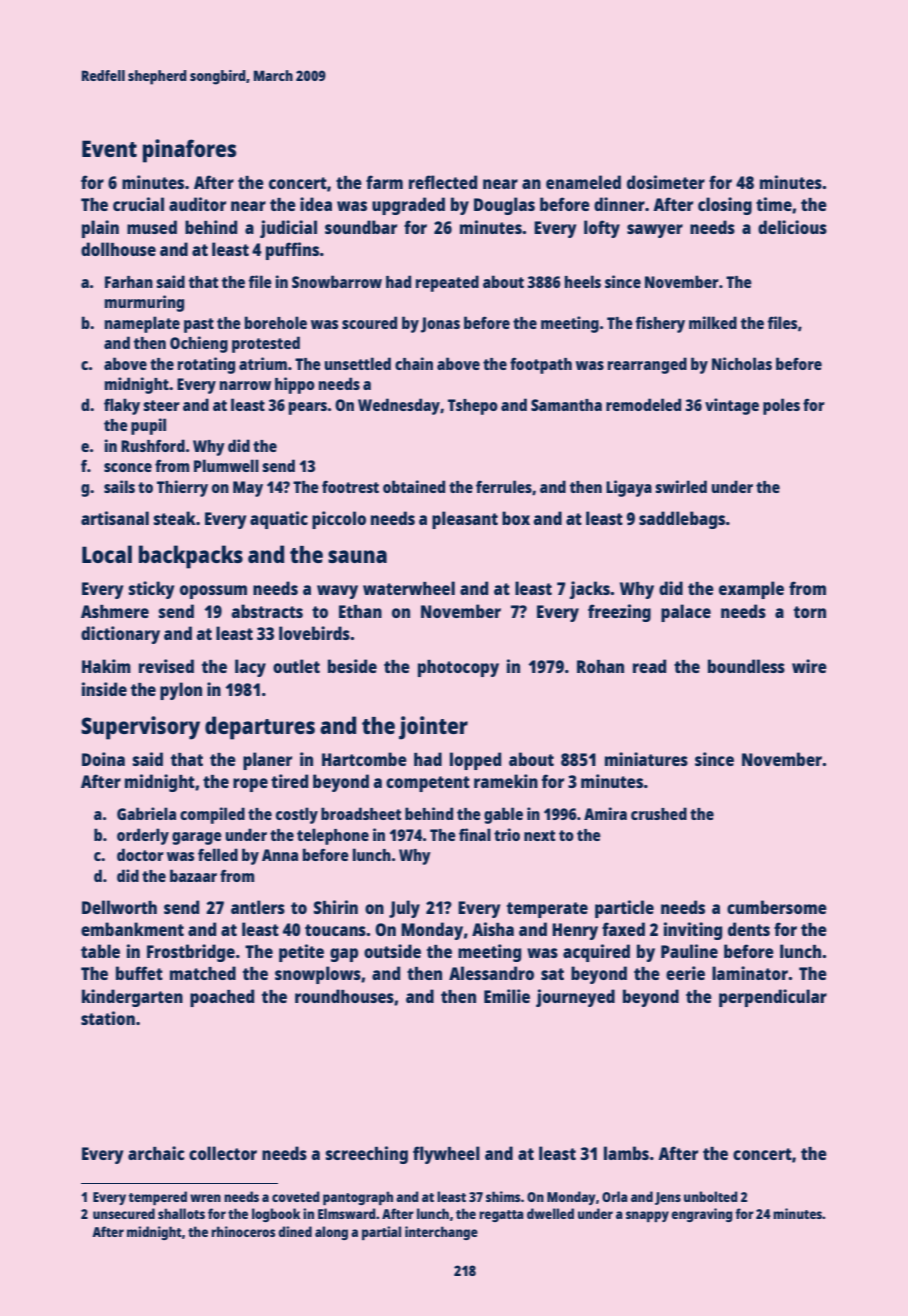 The image size is (908, 1316). I want to click on Event, so click(109, 148).
